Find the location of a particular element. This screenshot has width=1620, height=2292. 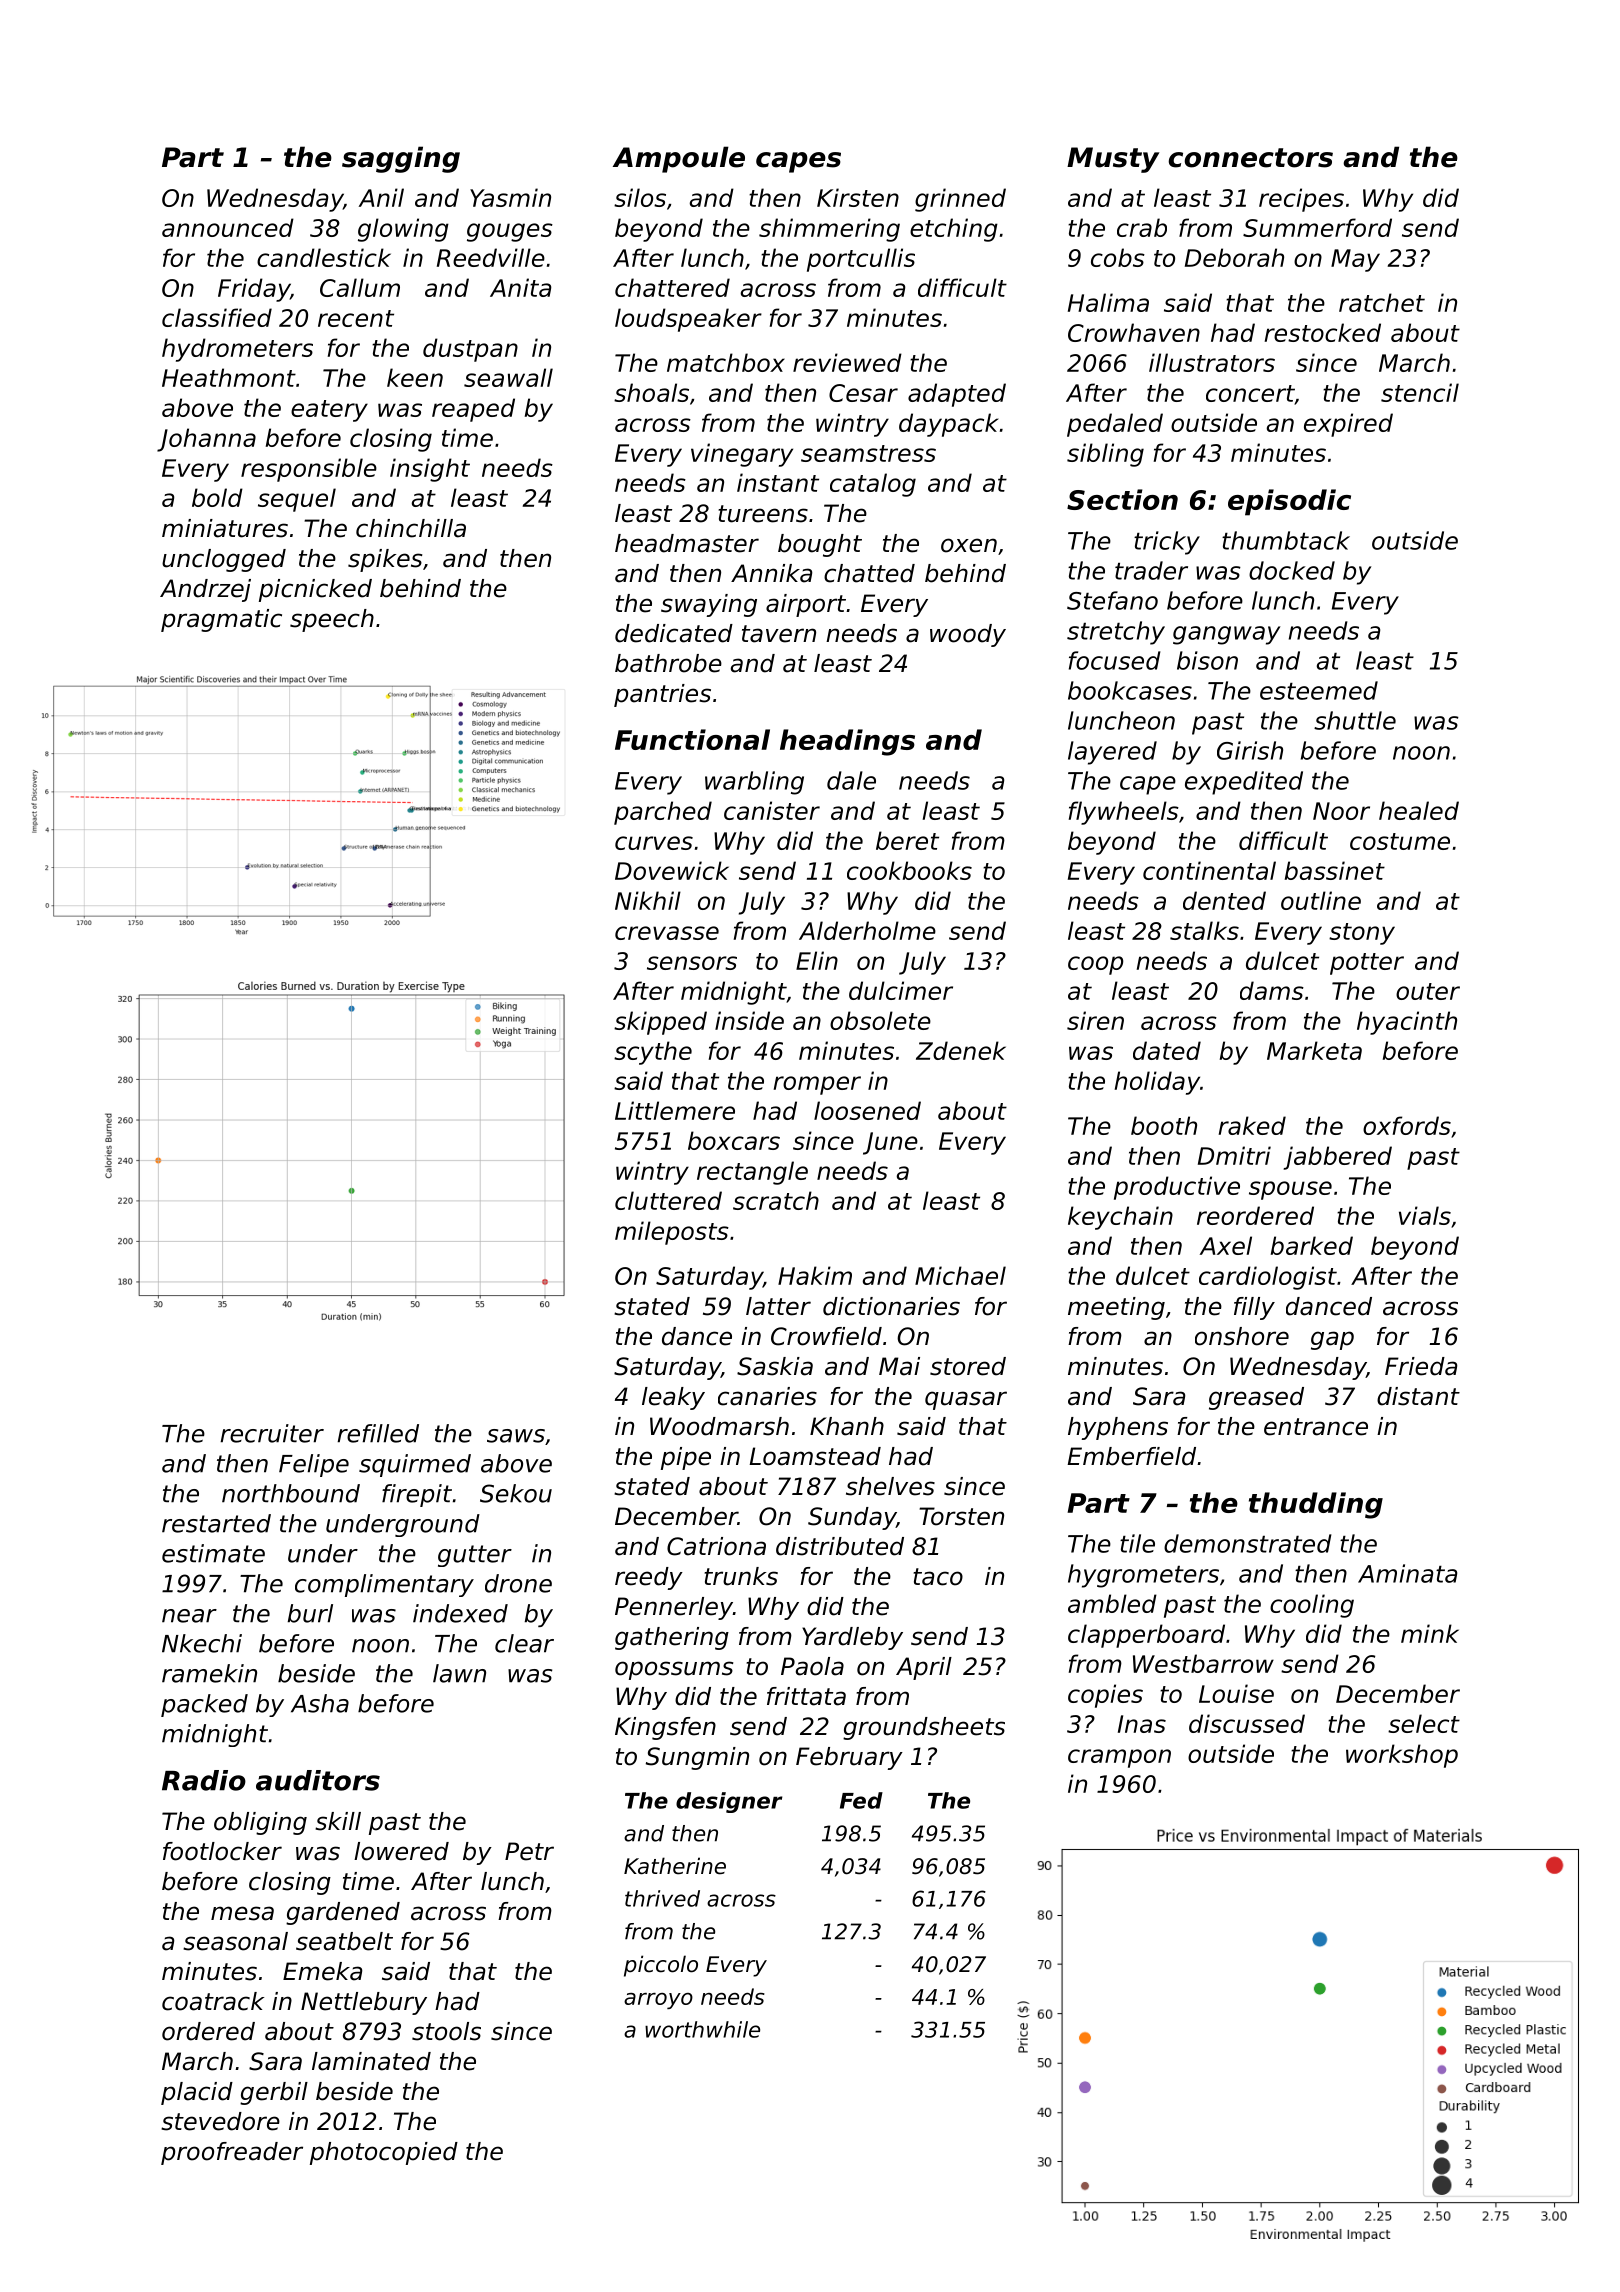

Nikhil is located at coordinates (648, 900).
